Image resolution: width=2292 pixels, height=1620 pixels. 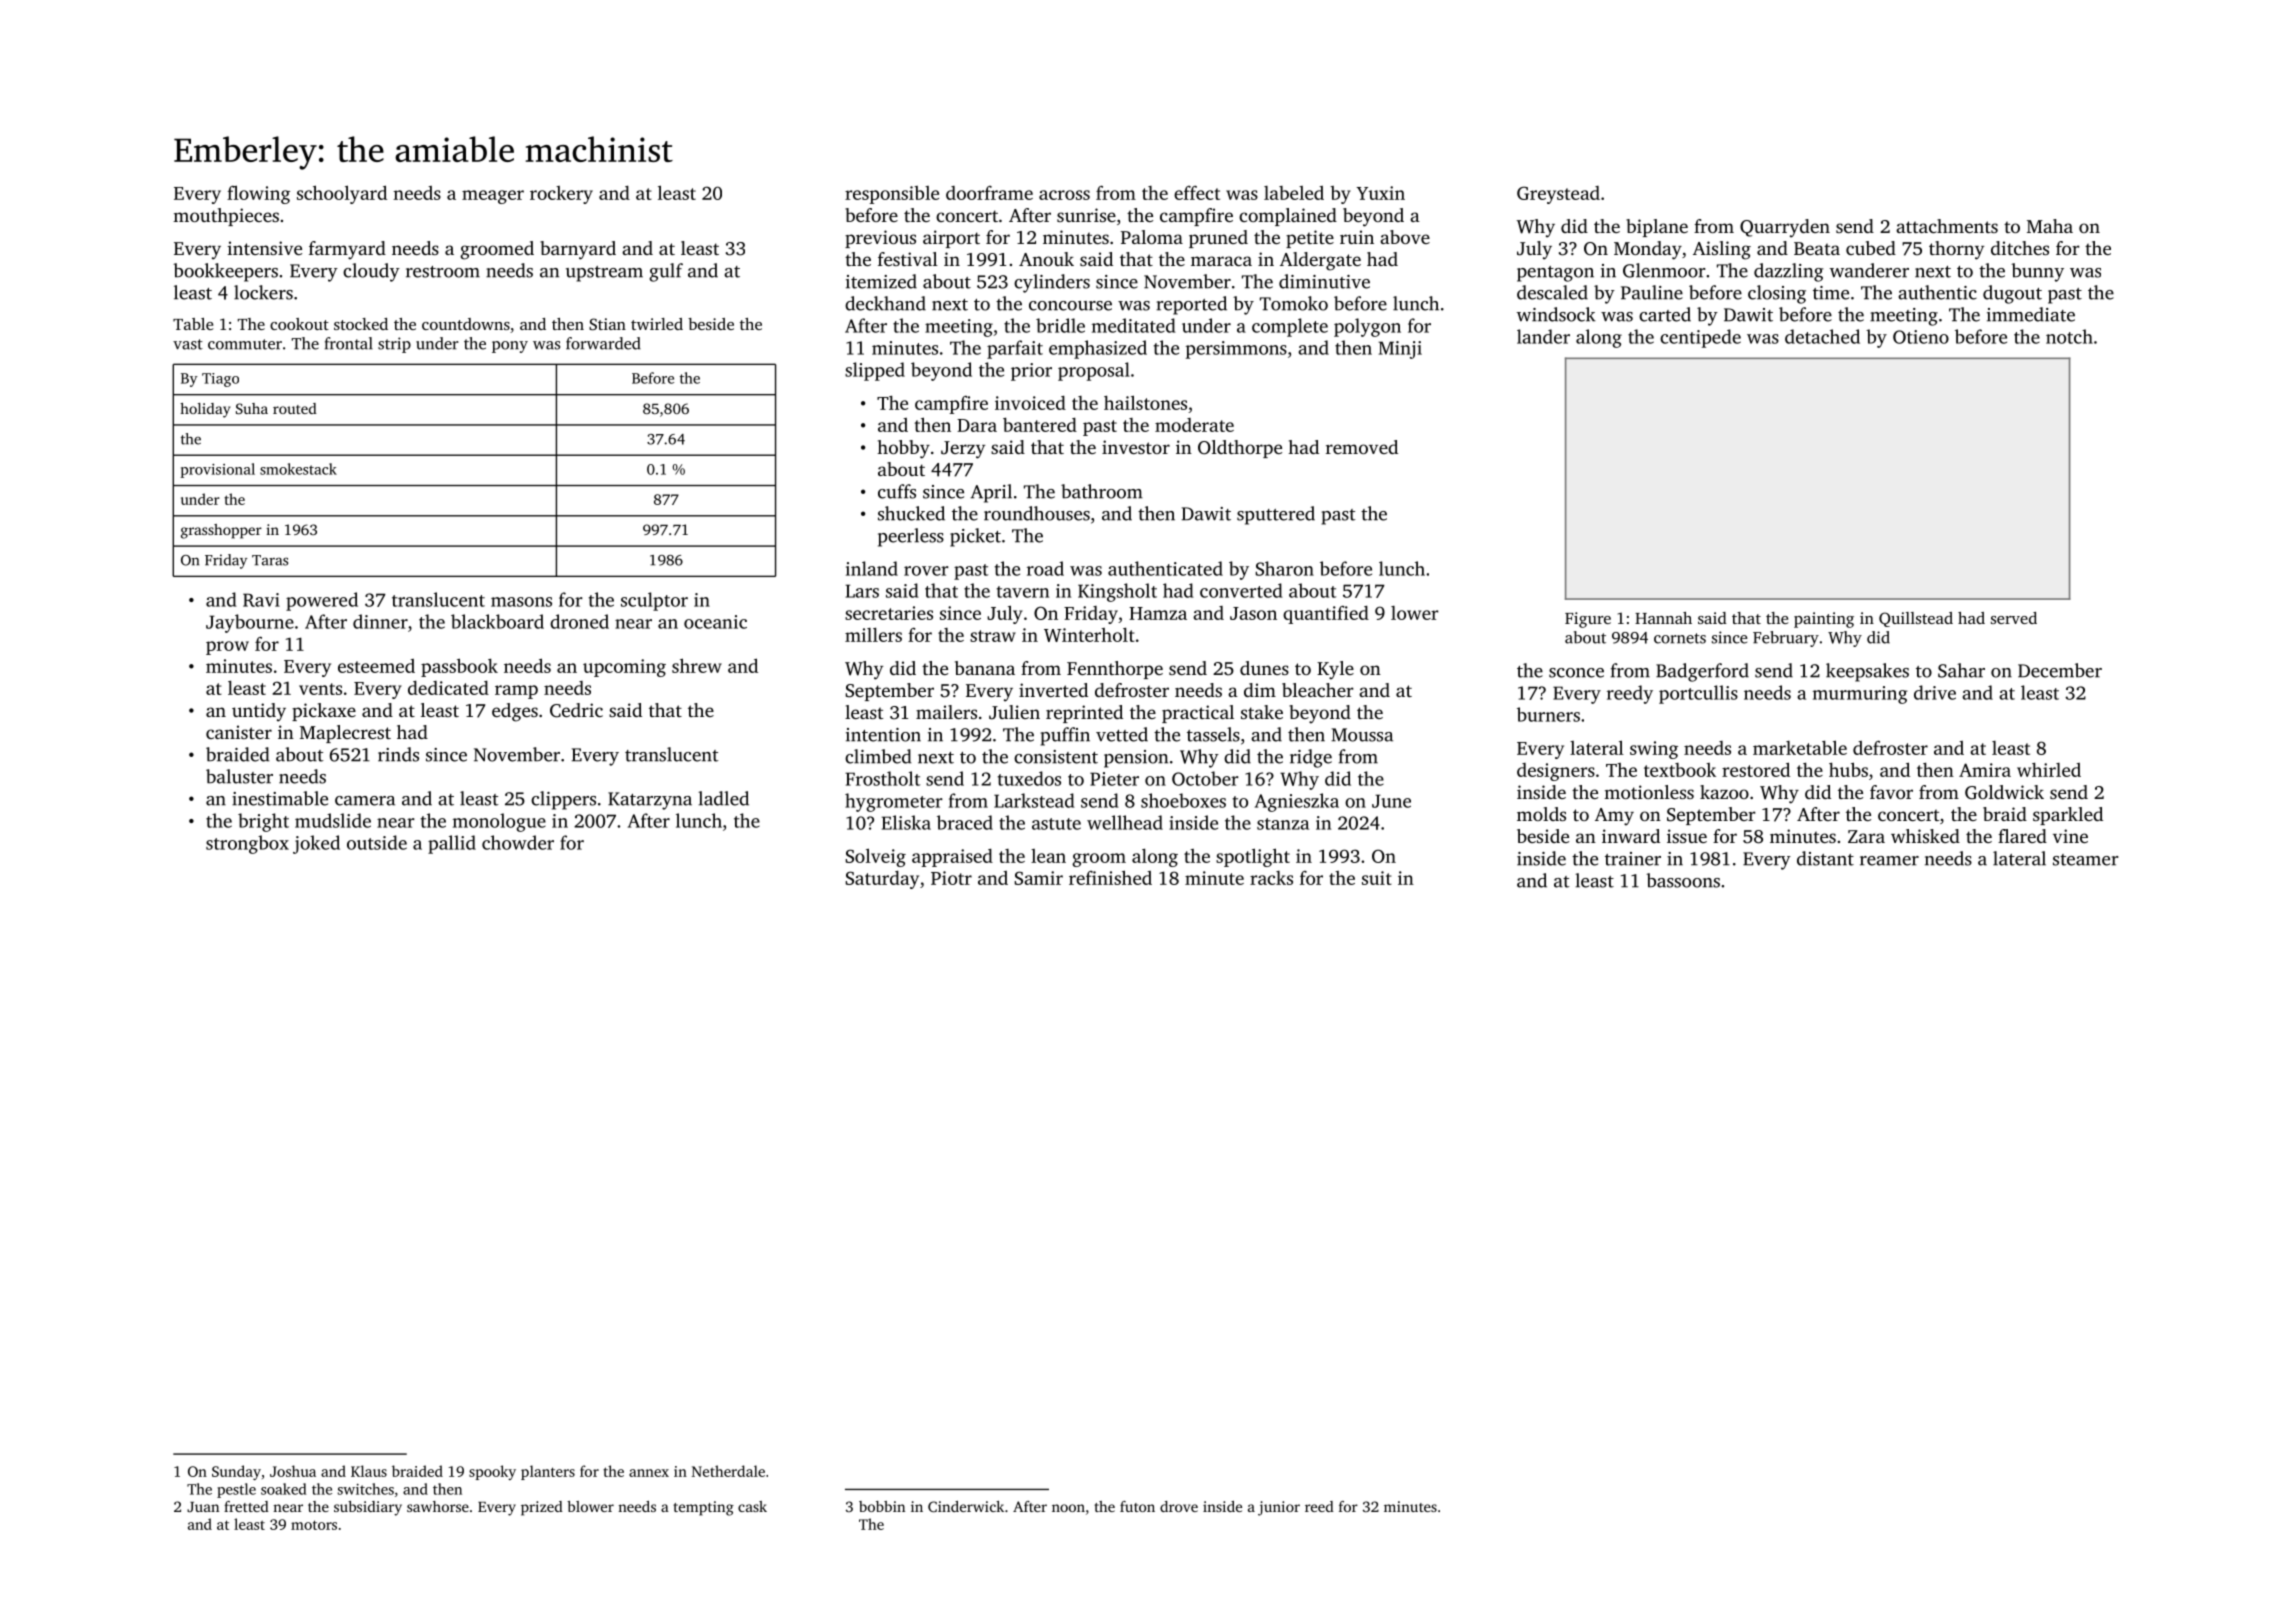 I want to click on junior, so click(x=1279, y=1508).
